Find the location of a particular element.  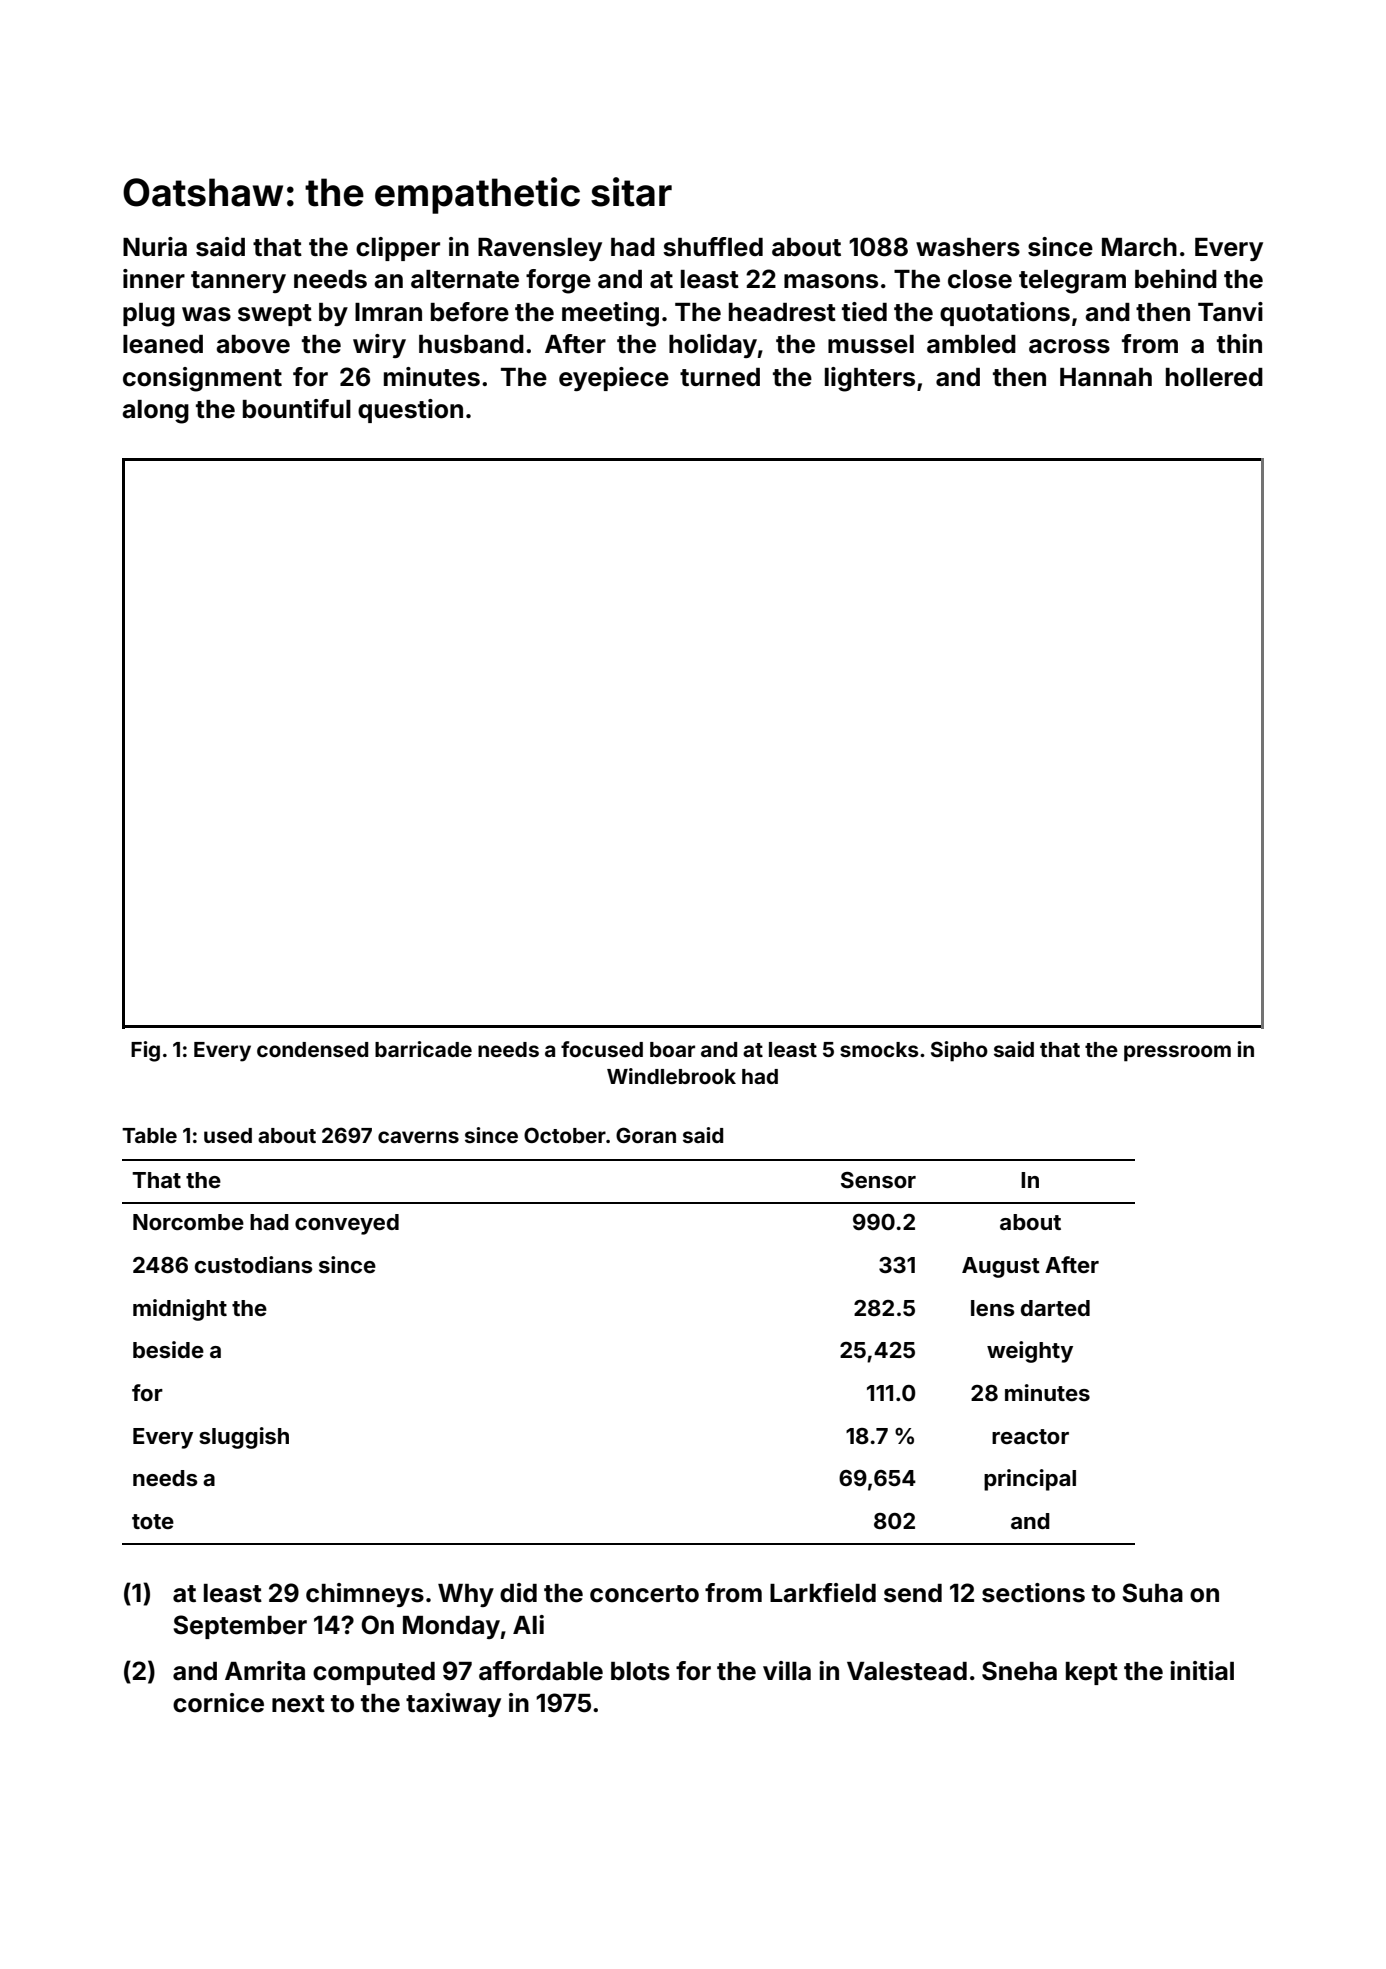

bountiful is located at coordinates (297, 409).
